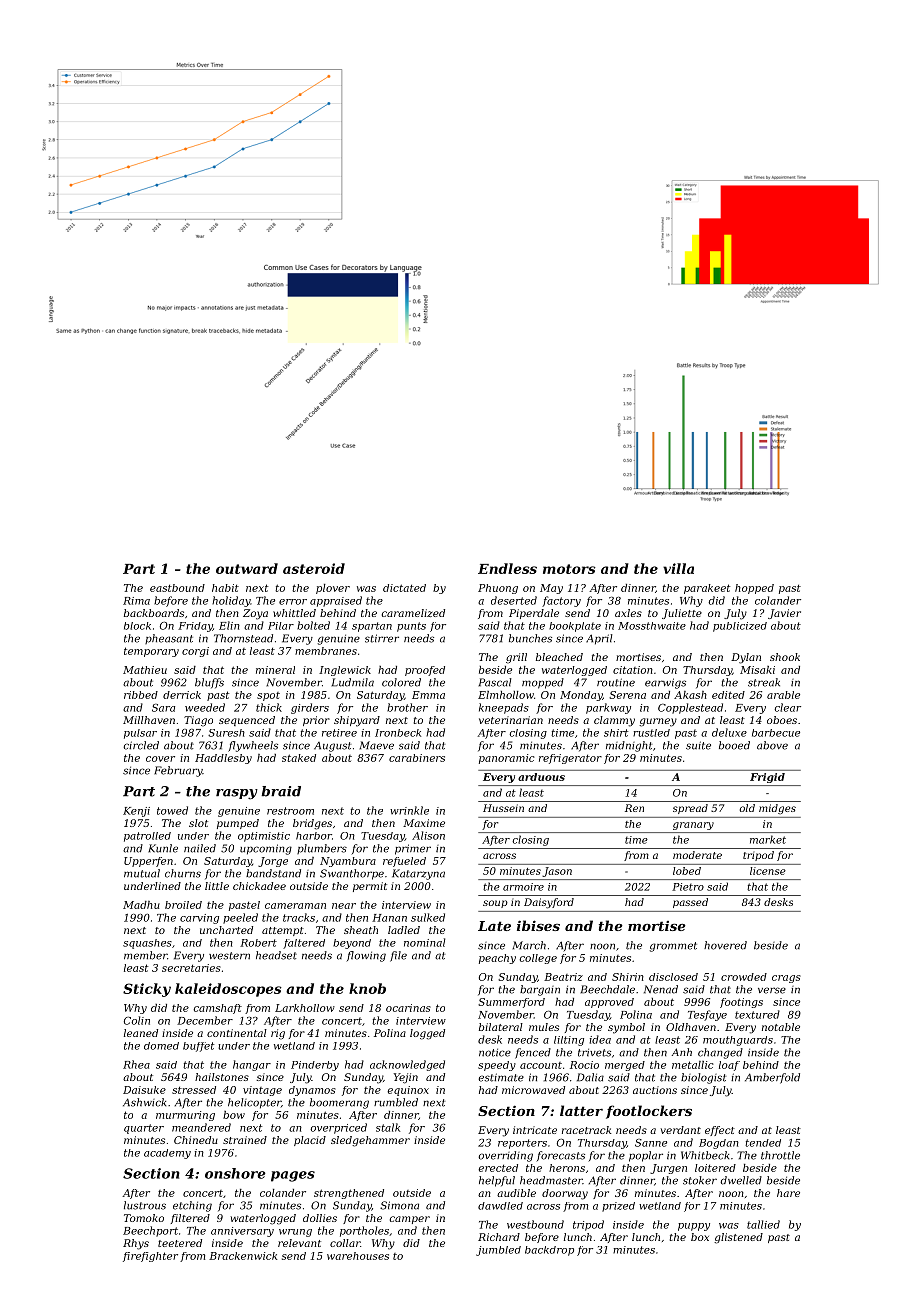 This screenshot has height=1308, width=924. I want to click on camper, so click(410, 1220).
